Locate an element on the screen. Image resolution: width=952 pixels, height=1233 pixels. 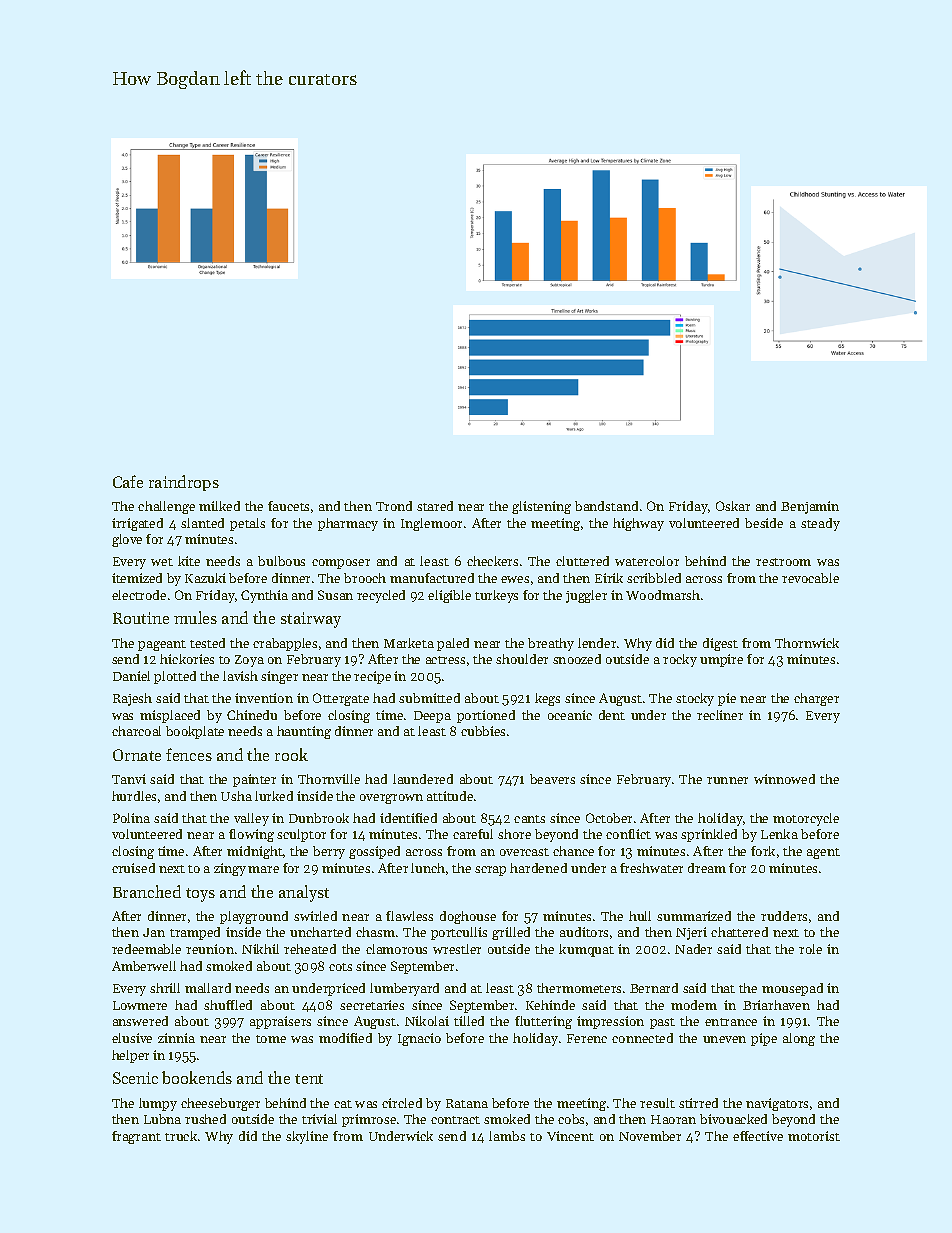
Vincent is located at coordinates (570, 1136).
